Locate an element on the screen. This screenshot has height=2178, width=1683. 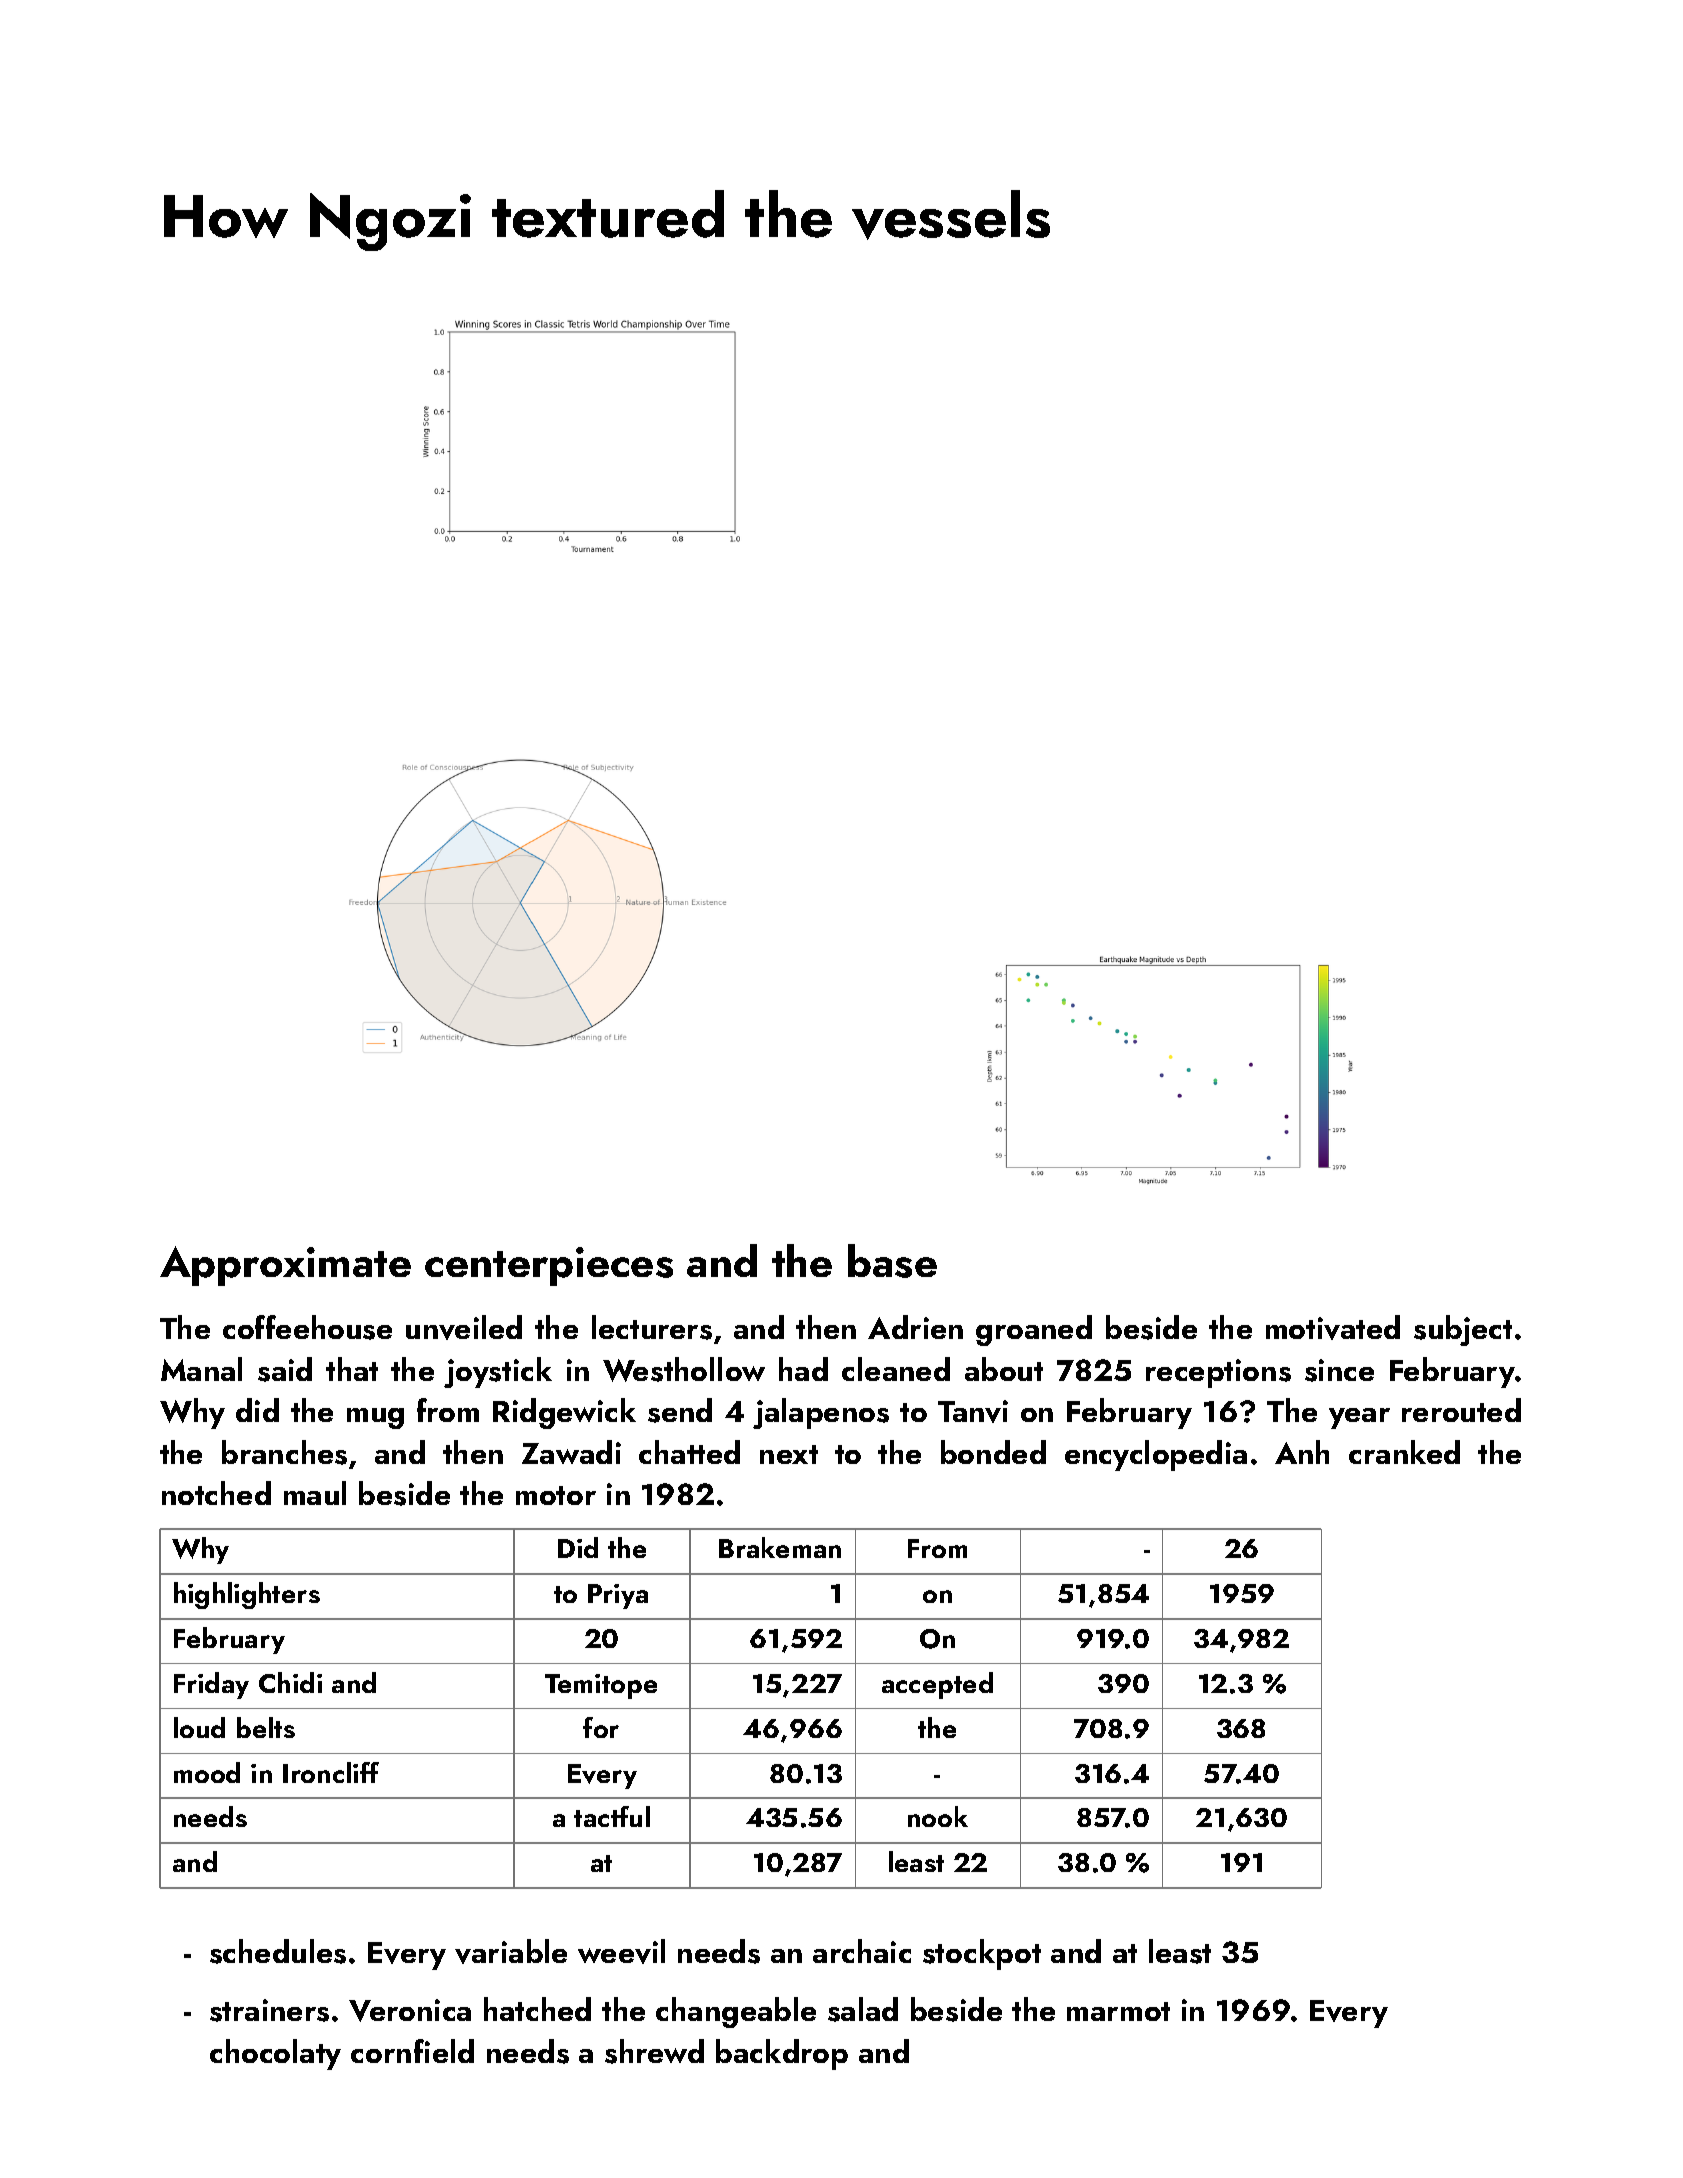
cornfield is located at coordinates (412, 2051).
